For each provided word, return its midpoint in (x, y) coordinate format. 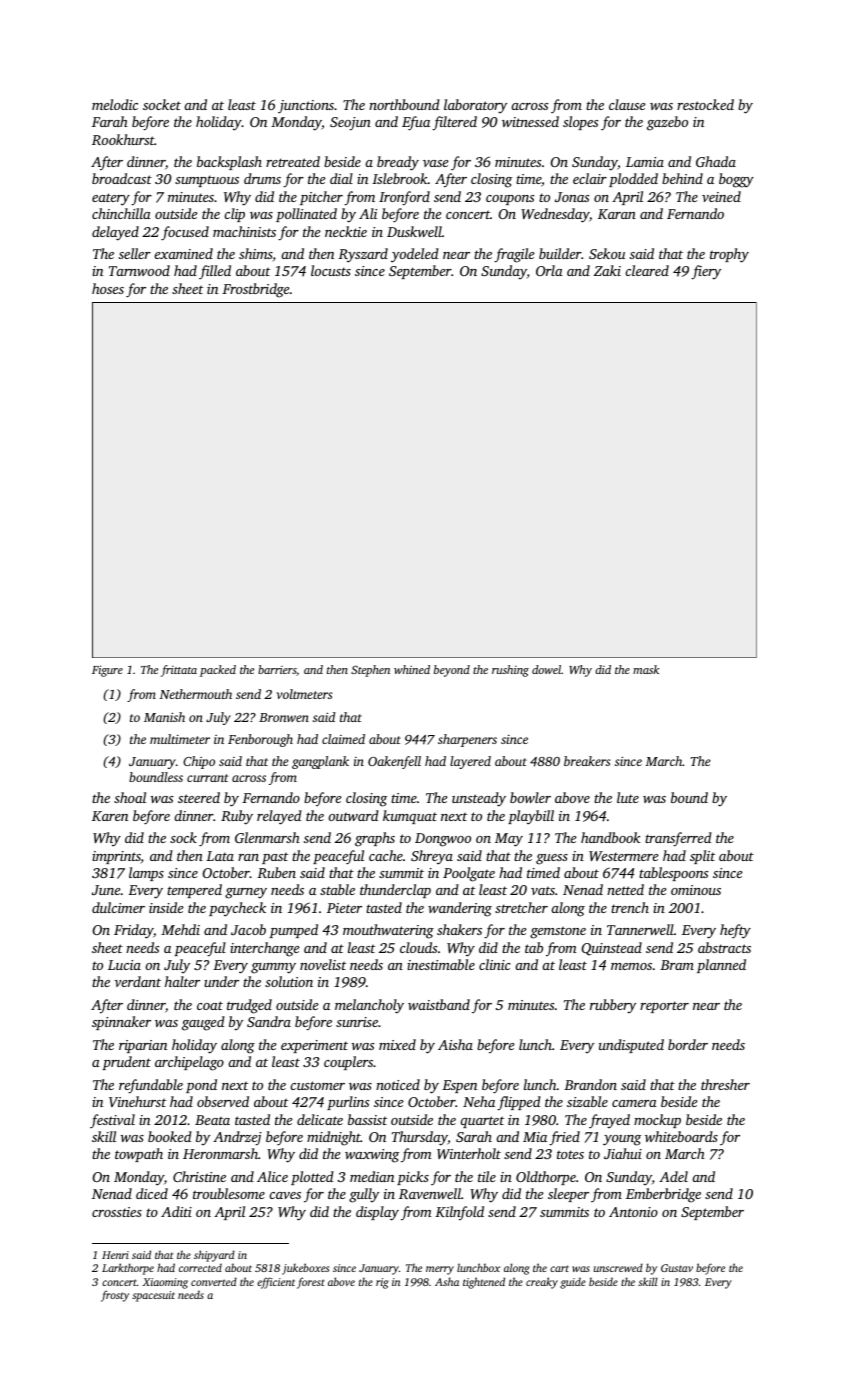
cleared (647, 270)
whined (412, 669)
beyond (452, 671)
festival (112, 1121)
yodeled (415, 255)
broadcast (122, 178)
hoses (108, 288)
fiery (706, 272)
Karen (110, 816)
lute (628, 797)
